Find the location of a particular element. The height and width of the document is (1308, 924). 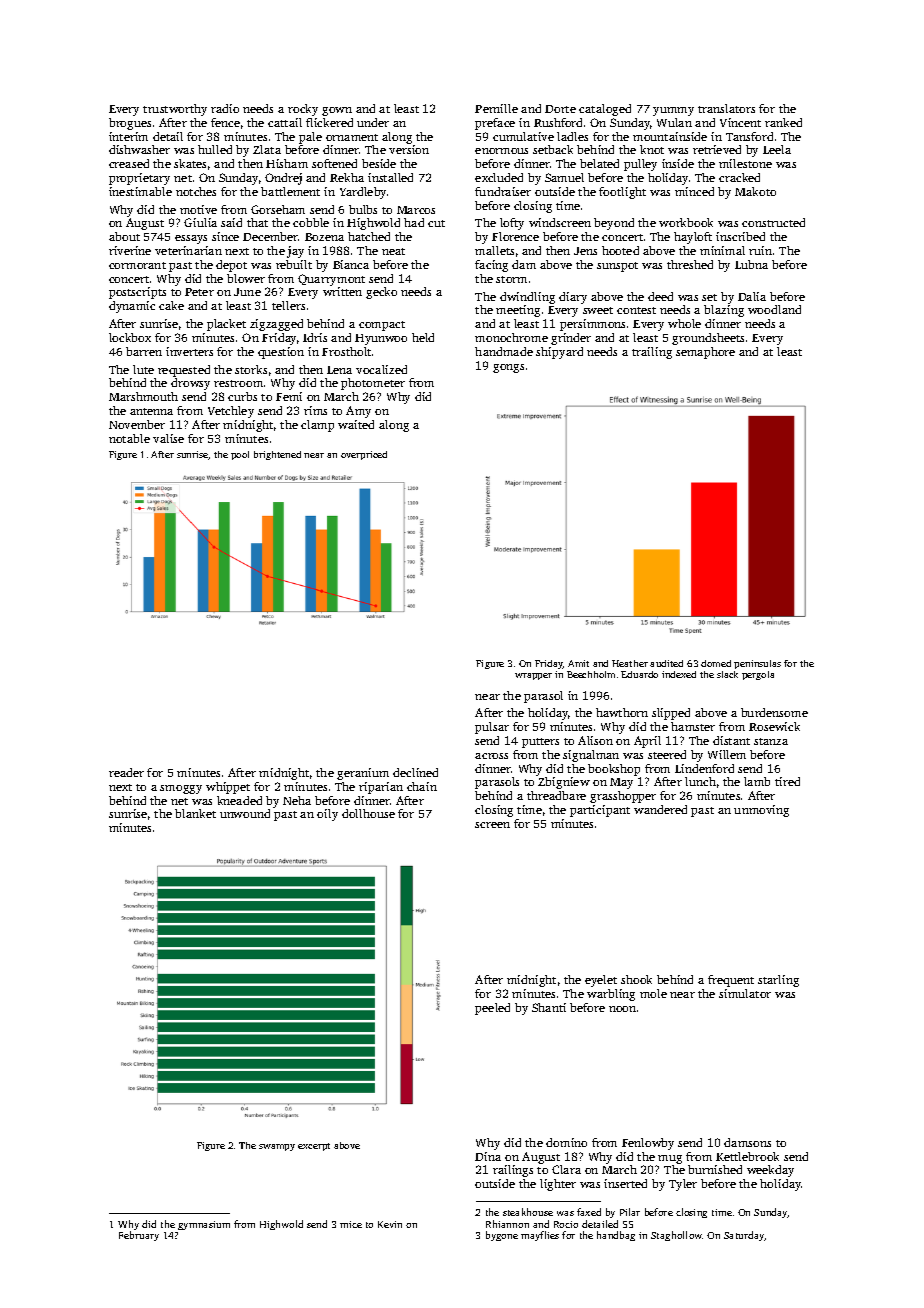

Amit is located at coordinates (578, 663).
